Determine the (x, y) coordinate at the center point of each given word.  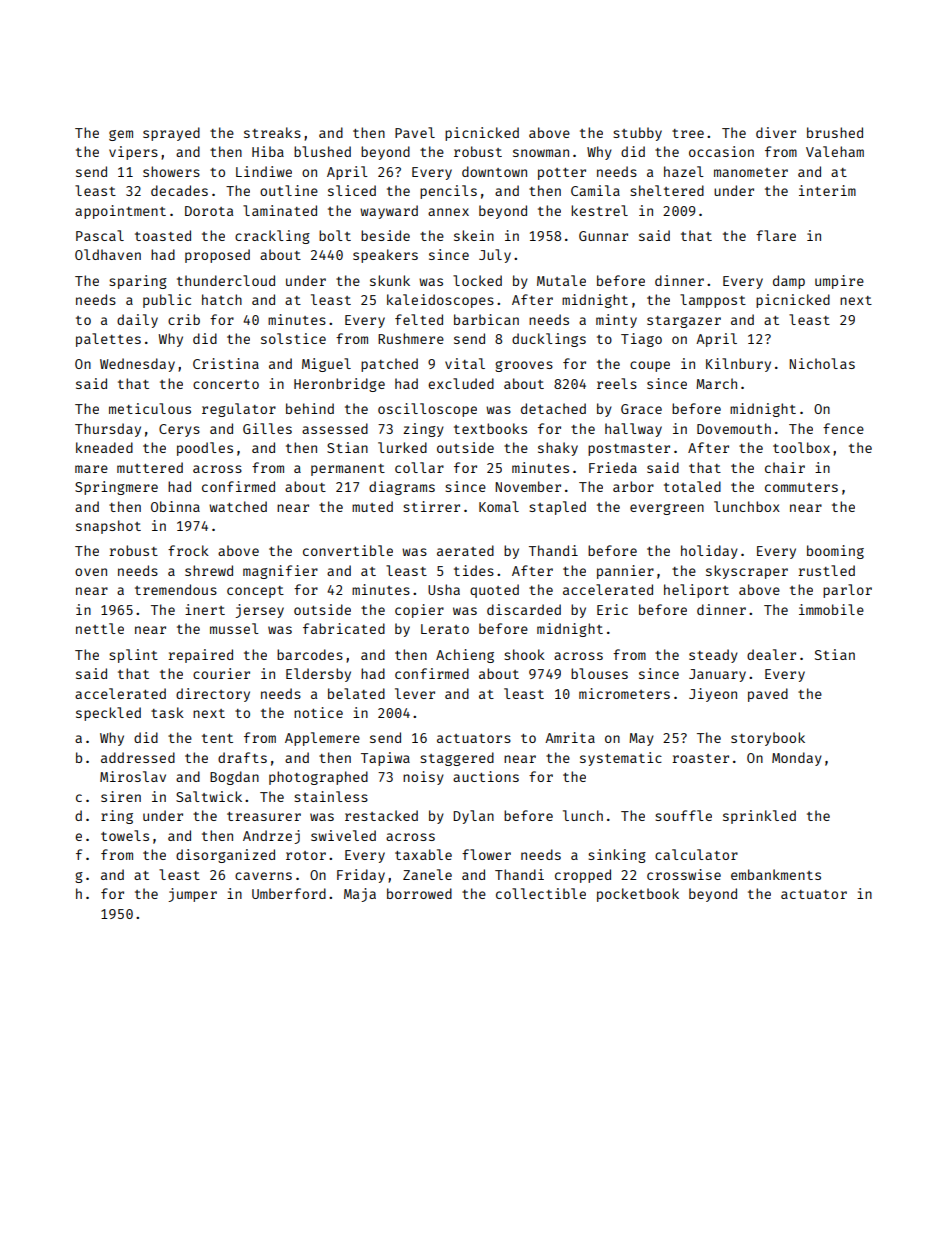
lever (415, 693)
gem (121, 135)
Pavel (415, 132)
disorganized (225, 856)
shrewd (209, 570)
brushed (835, 132)
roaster (700, 758)
